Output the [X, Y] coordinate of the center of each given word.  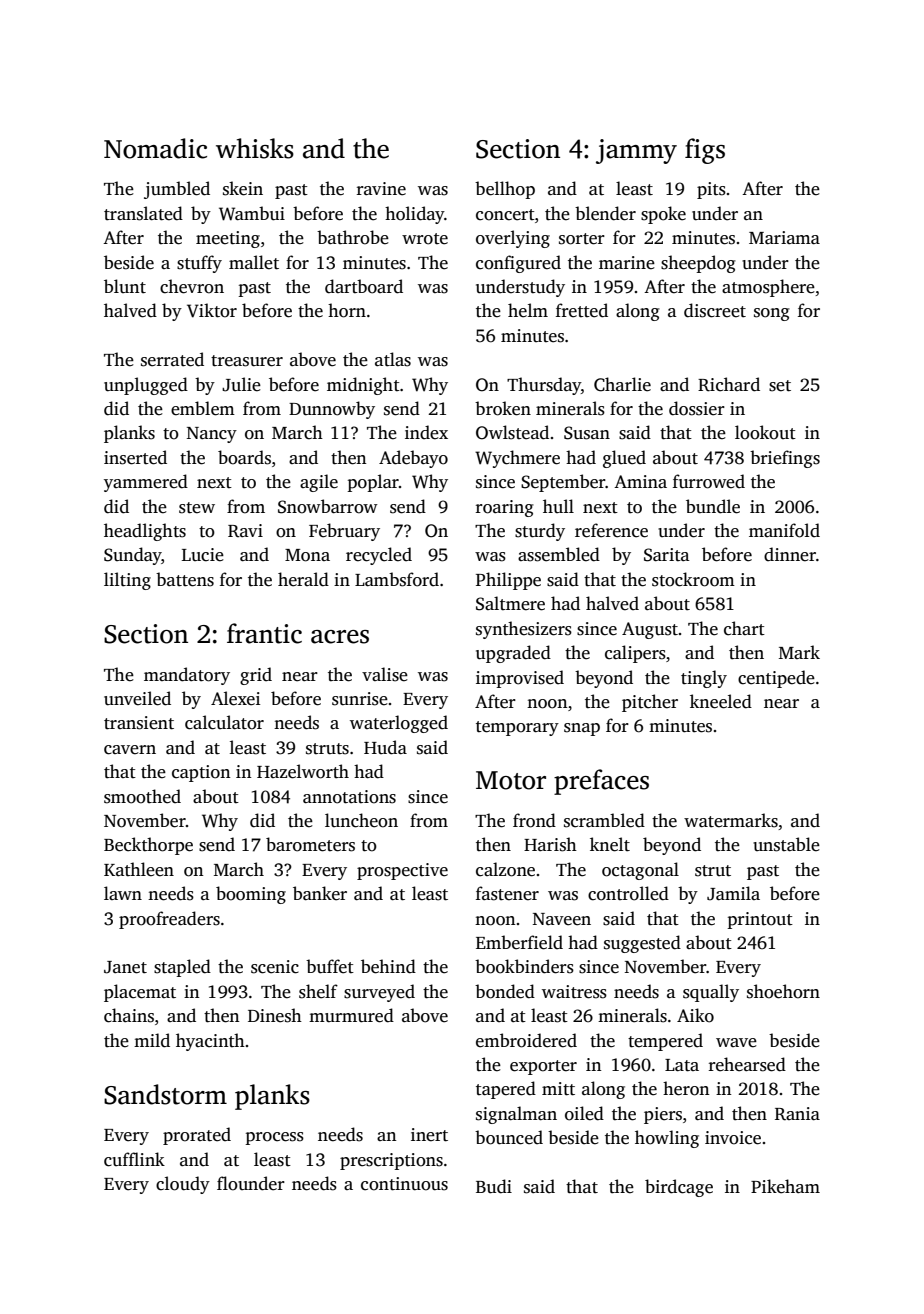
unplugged [146, 386]
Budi [494, 1186]
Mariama [784, 237]
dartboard [364, 286]
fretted [582, 310]
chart [744, 628]
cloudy [183, 1185]
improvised [520, 679]
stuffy [199, 264]
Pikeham [785, 1186]
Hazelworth [303, 771]
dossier [697, 408]
